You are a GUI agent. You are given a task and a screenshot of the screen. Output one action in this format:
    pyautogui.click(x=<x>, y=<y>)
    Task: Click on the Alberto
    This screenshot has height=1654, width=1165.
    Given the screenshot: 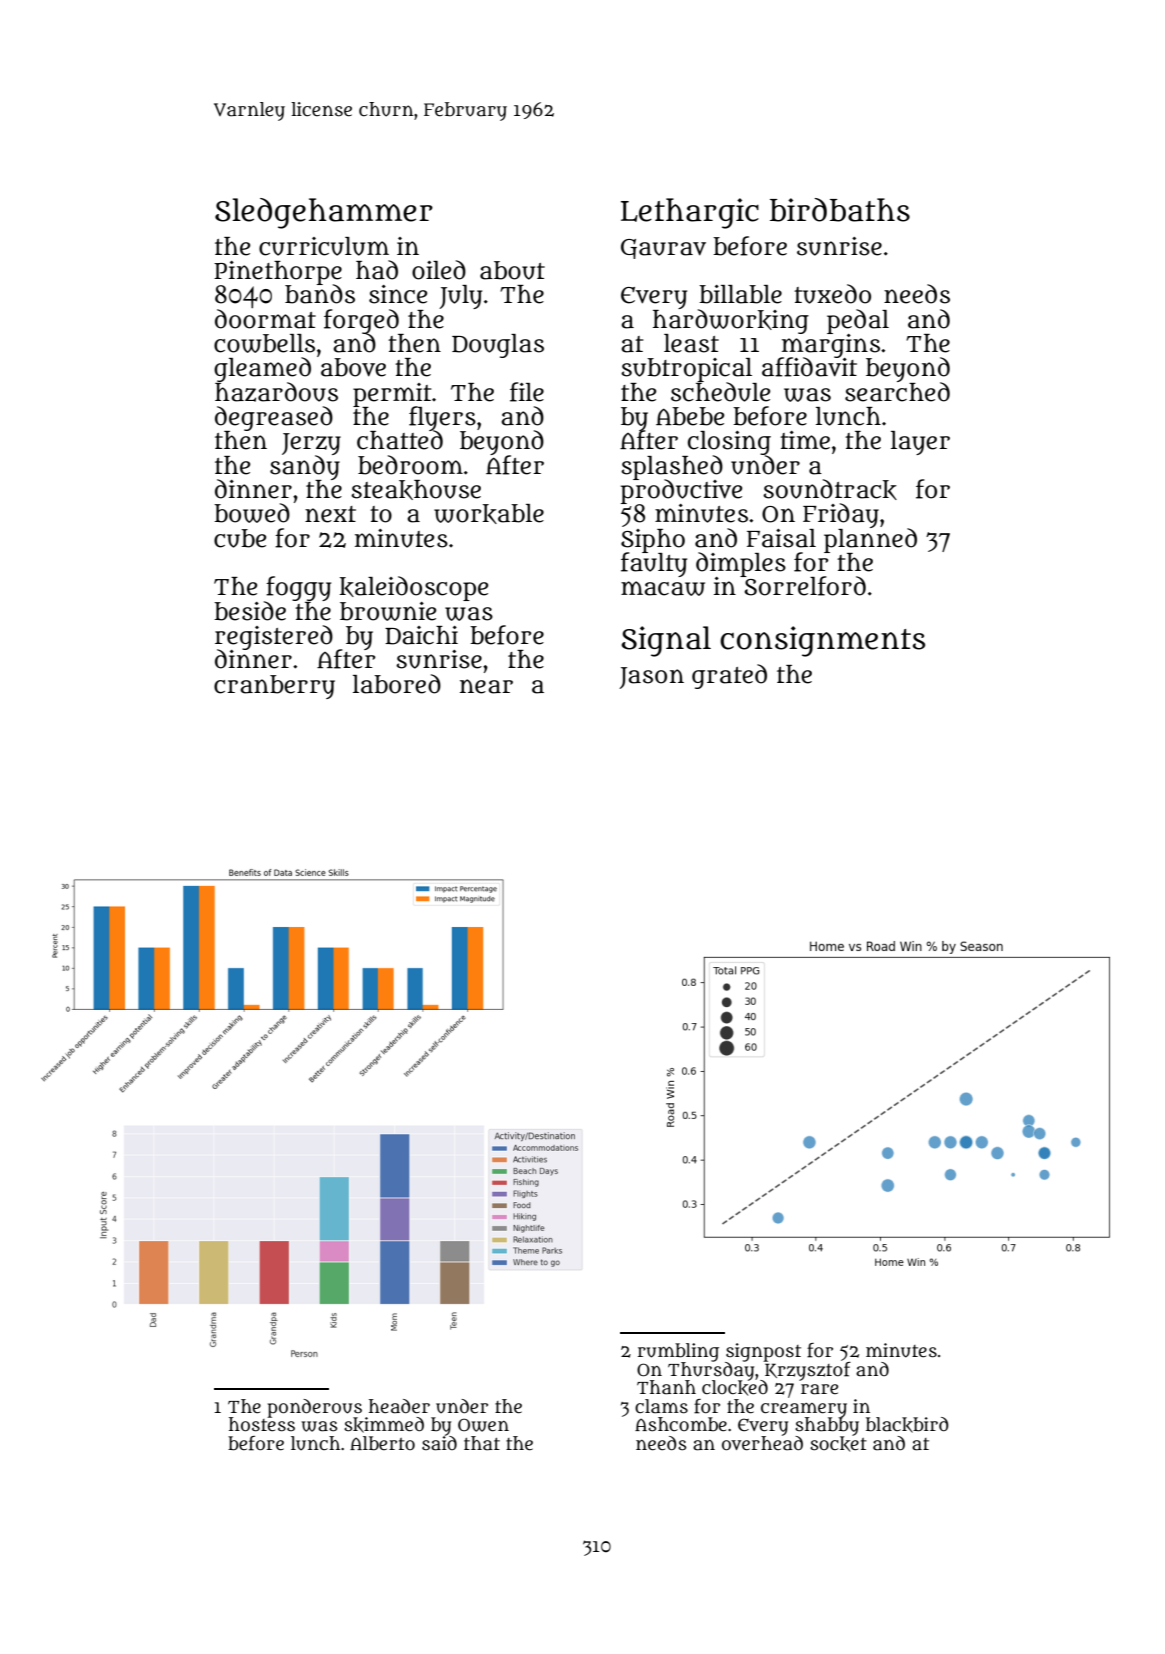 What is the action you would take?
    pyautogui.click(x=382, y=1443)
